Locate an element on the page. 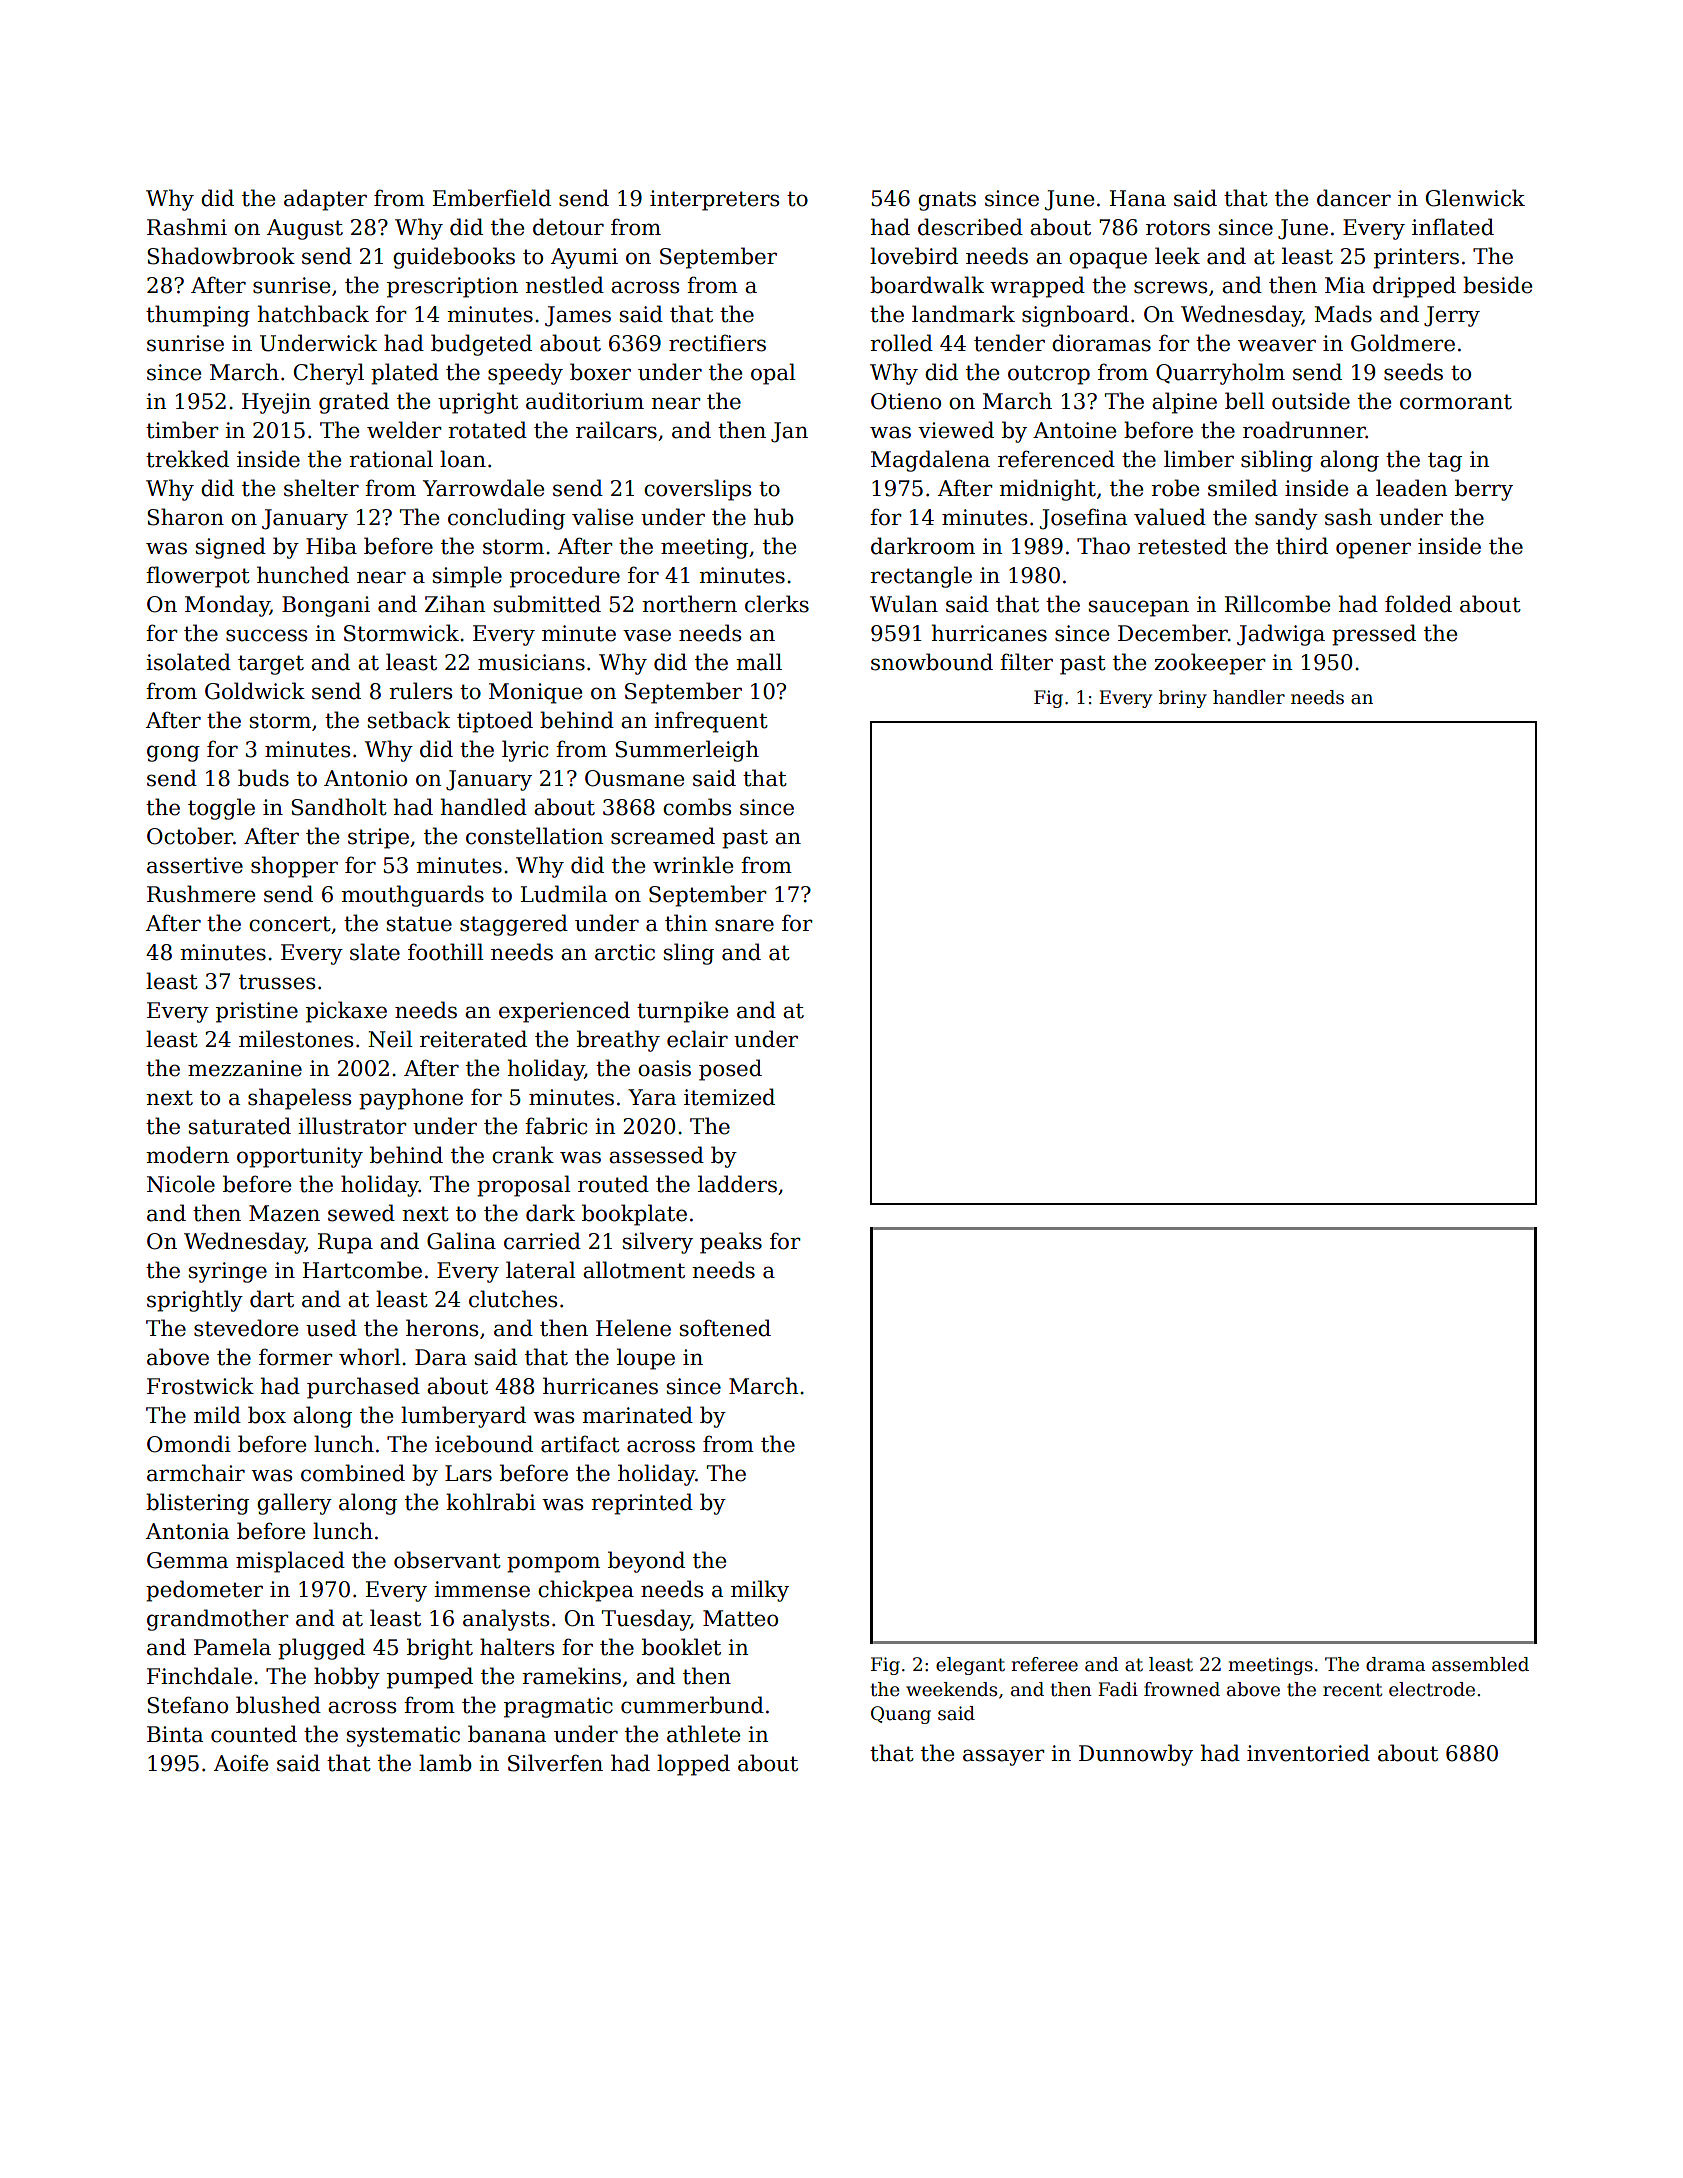 The width and height of the document is (1683, 2178). lopped is located at coordinates (693, 1765).
